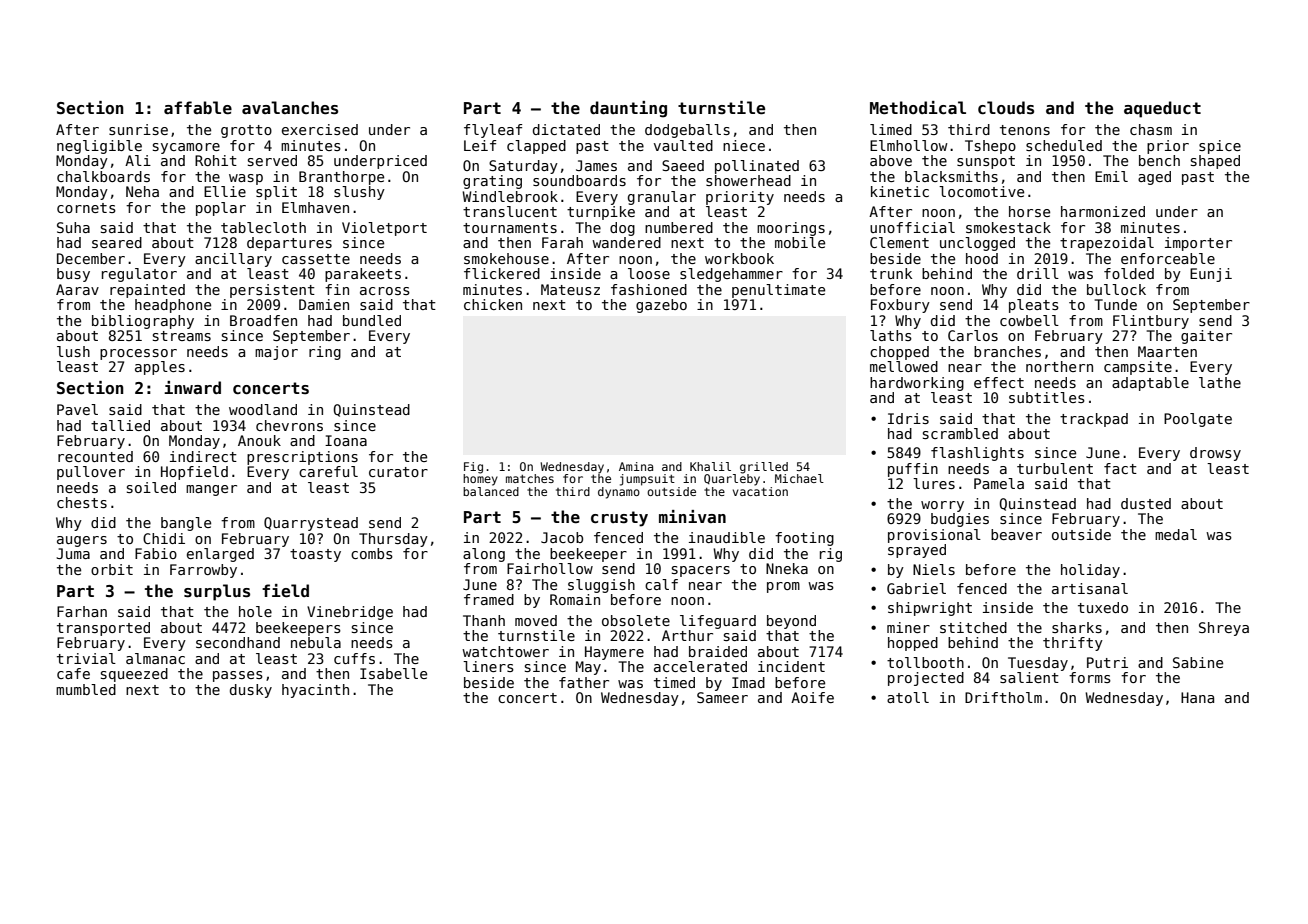 This screenshot has width=1308, height=924. What do you see at coordinates (156, 553) in the screenshot?
I see `Fabio` at bounding box center [156, 553].
